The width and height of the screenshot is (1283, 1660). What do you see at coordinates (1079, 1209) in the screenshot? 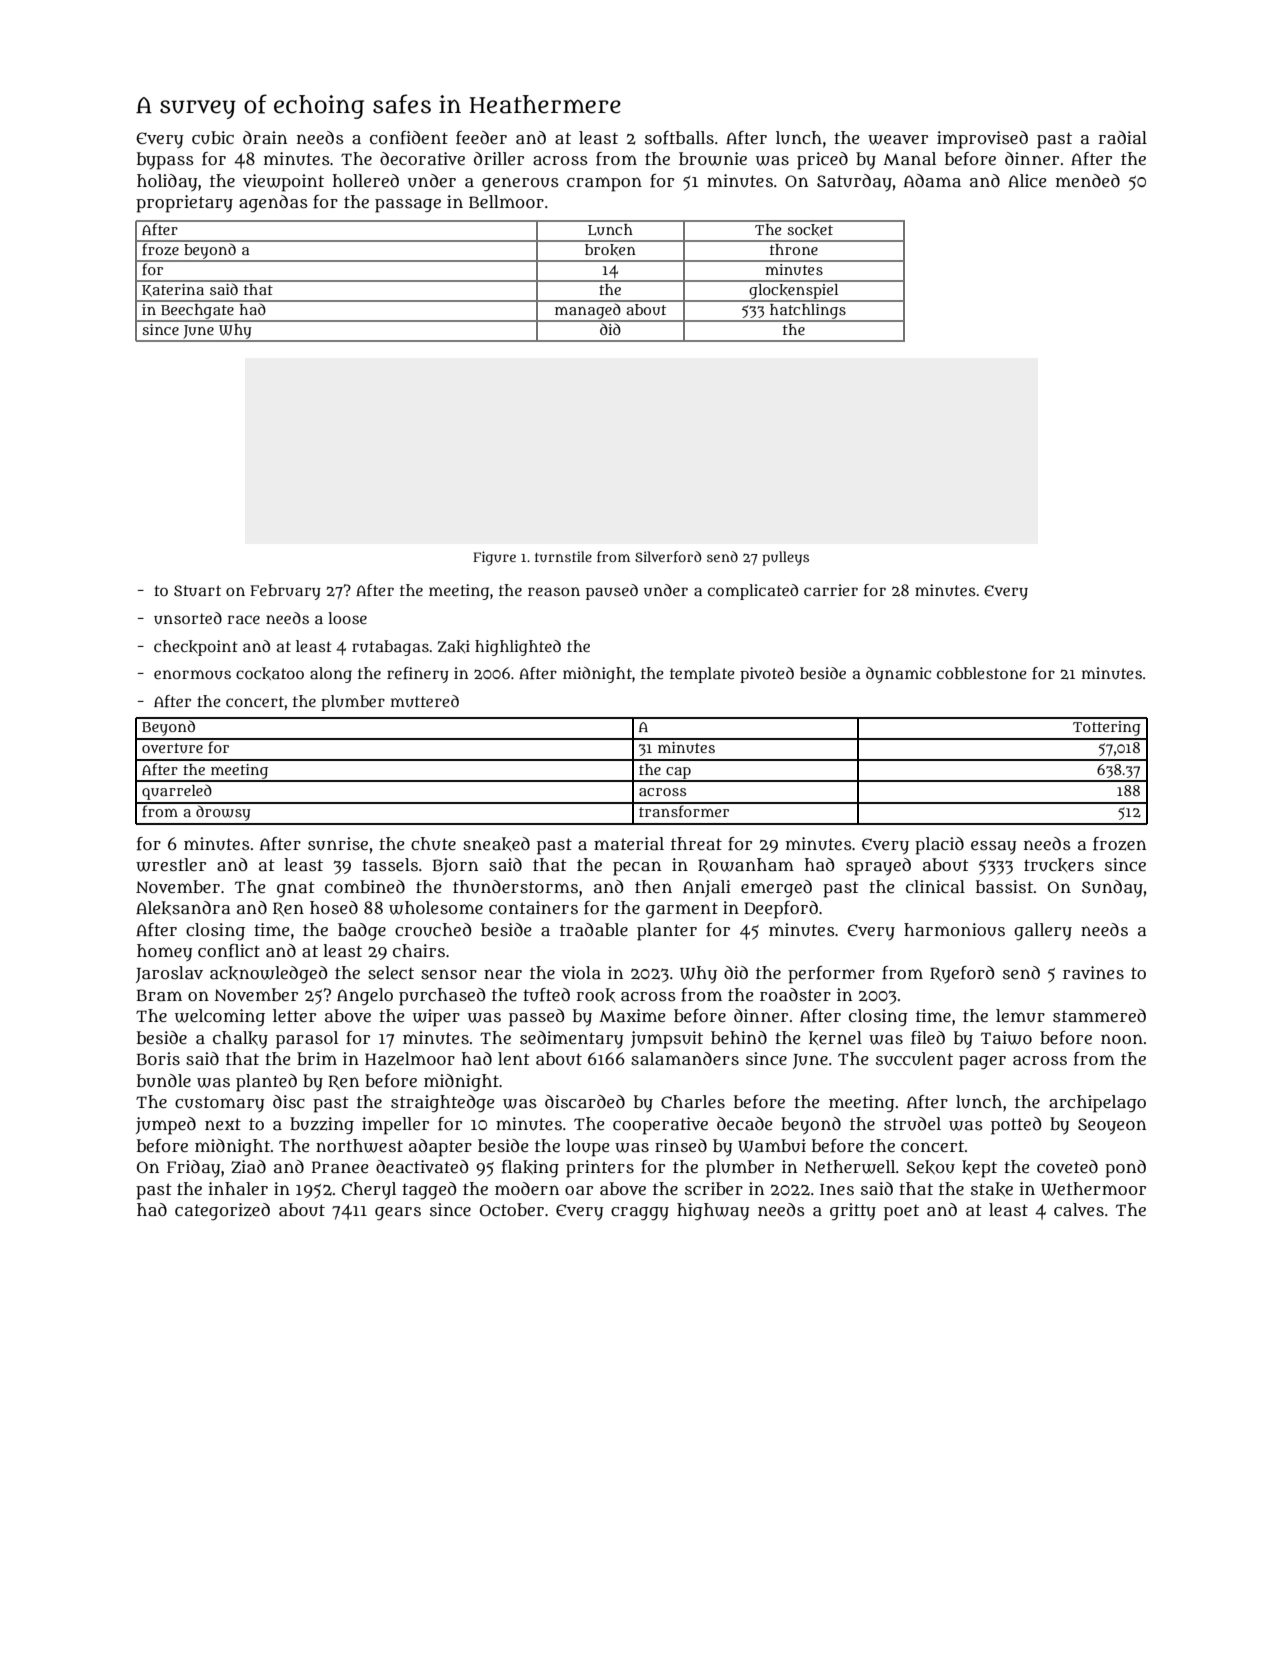
I see `calves` at bounding box center [1079, 1209].
